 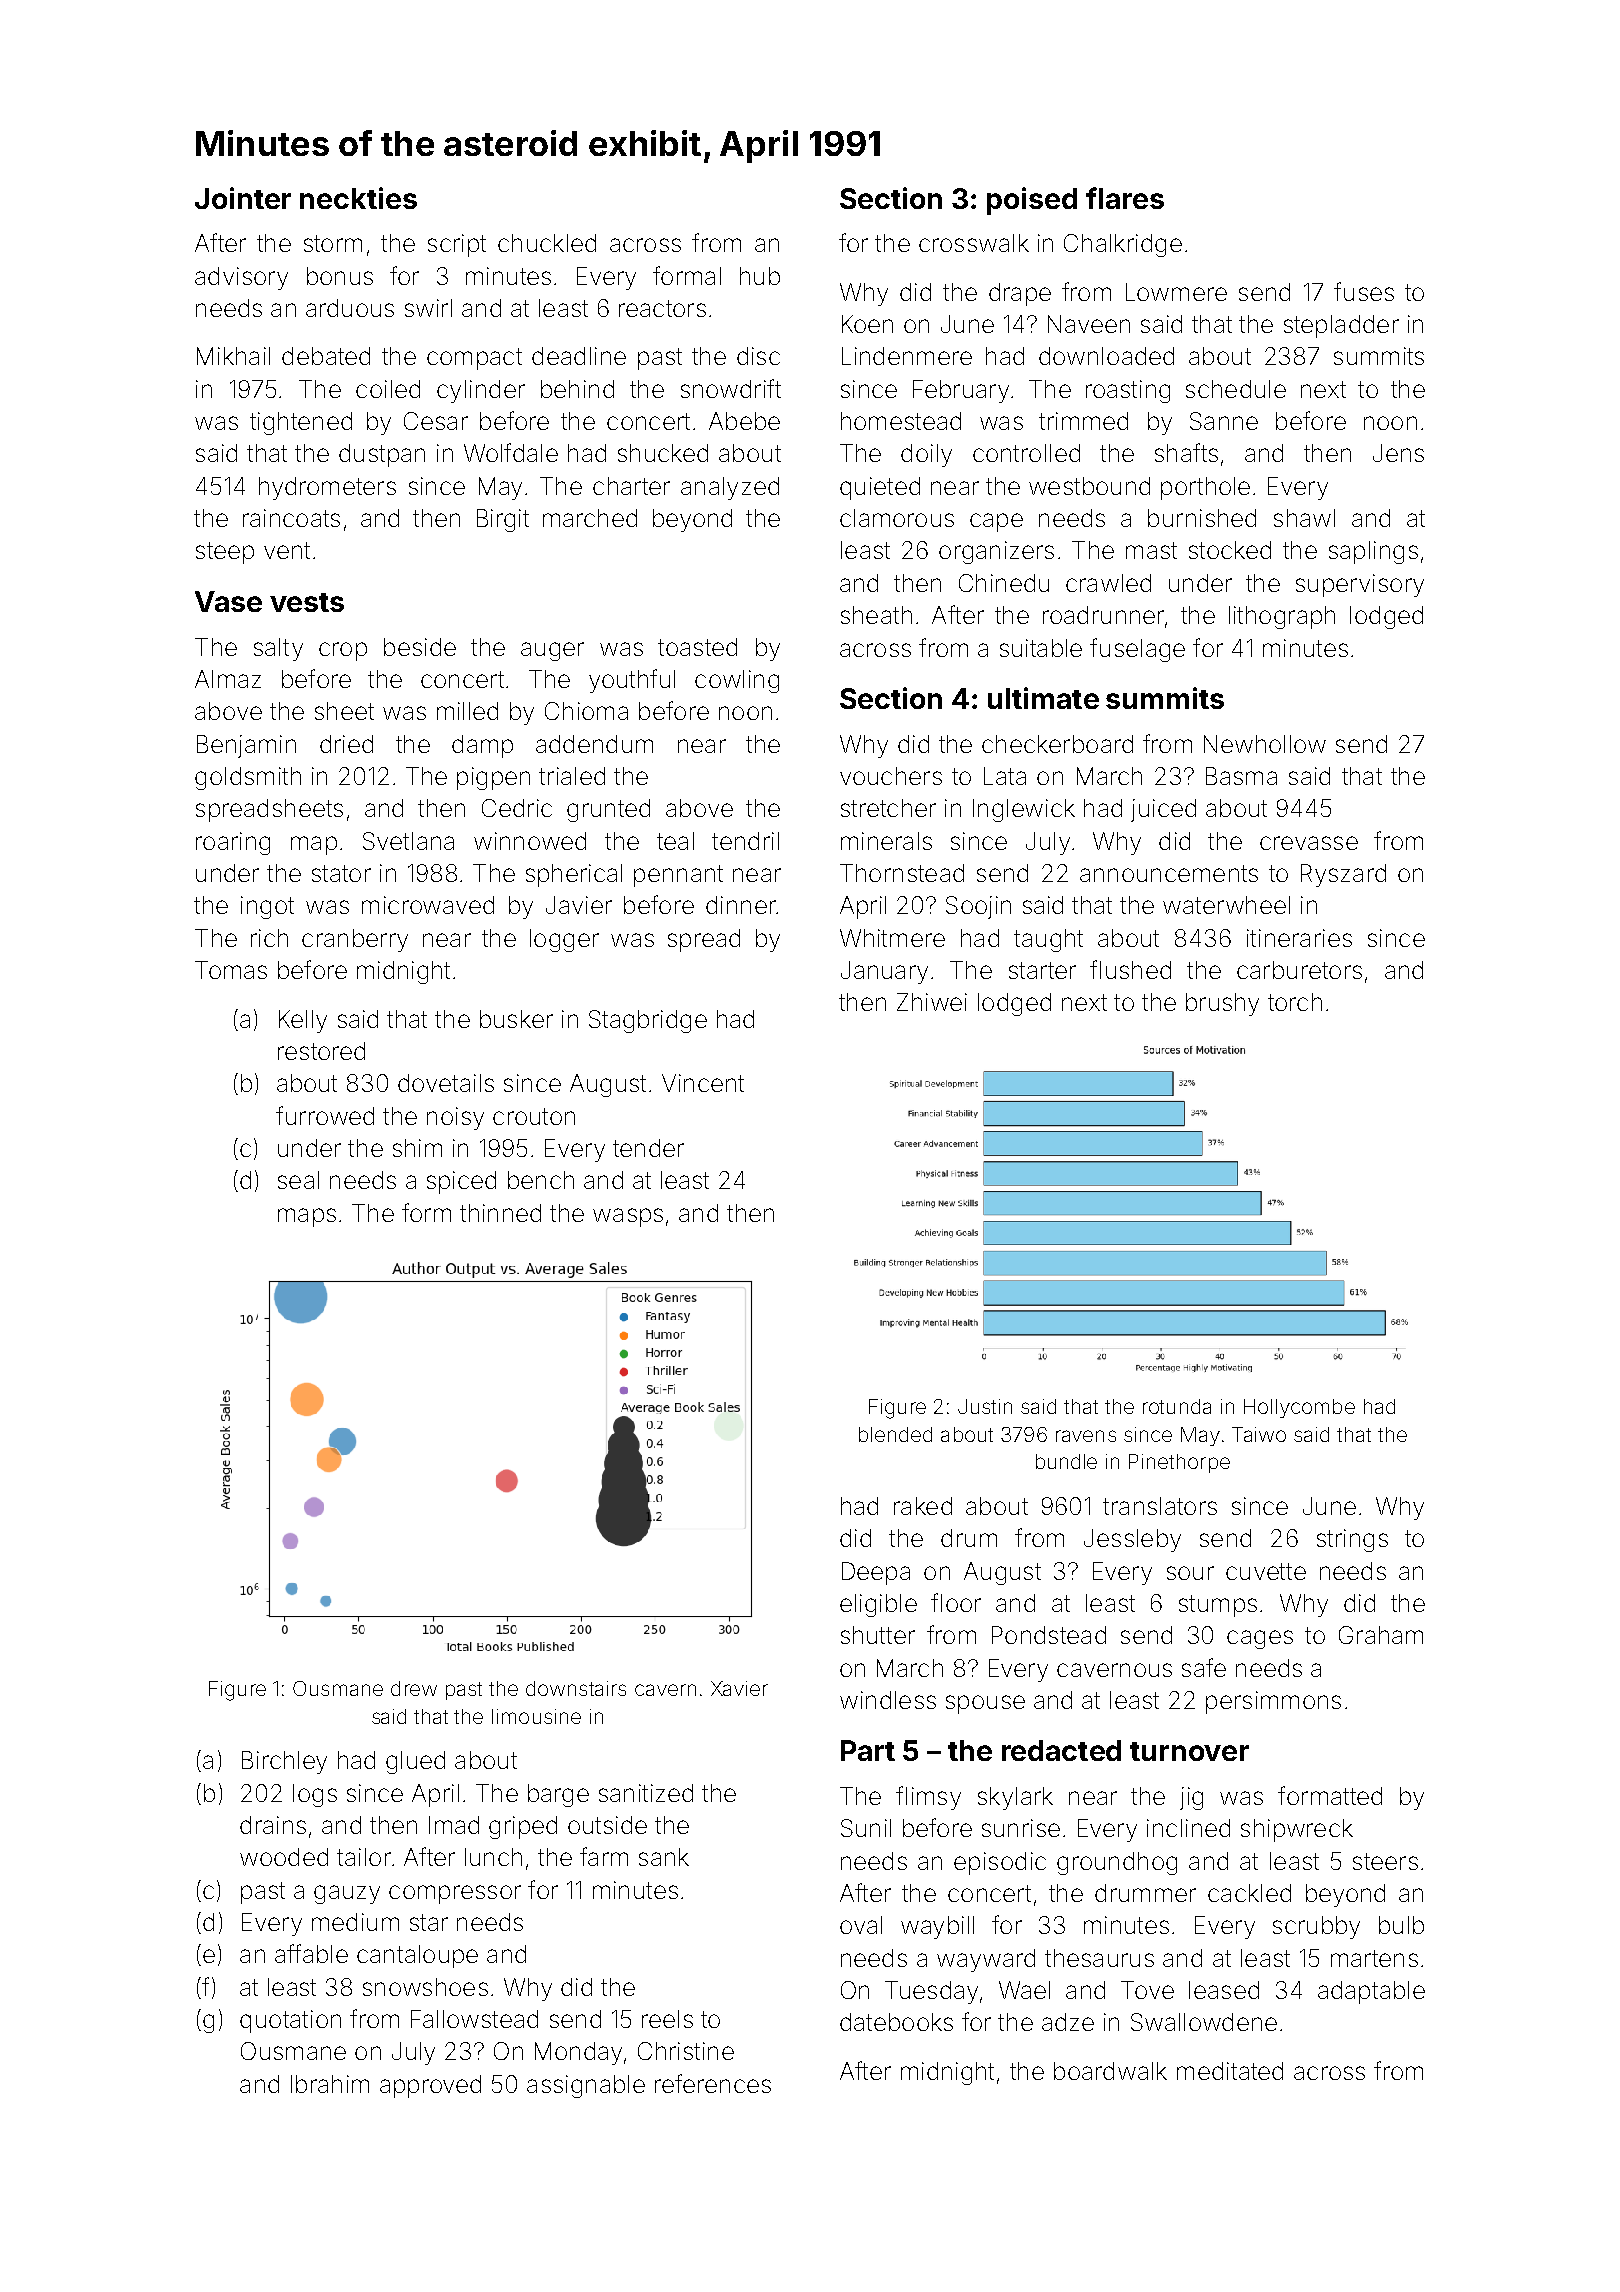 I want to click on Sunil, so click(x=866, y=1828).
